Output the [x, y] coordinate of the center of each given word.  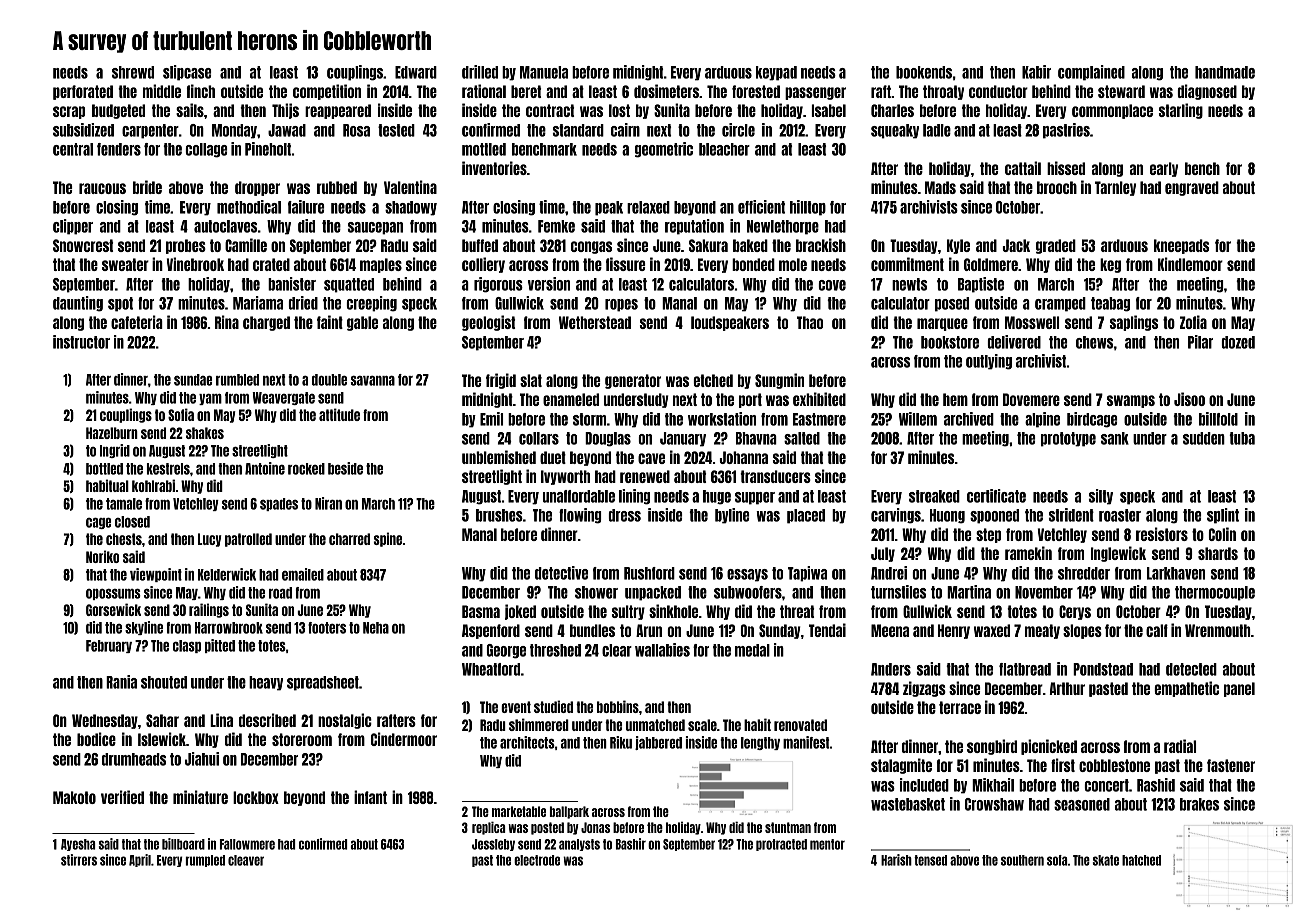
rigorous [498, 285]
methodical [249, 207]
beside [345, 468]
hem [955, 399]
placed [806, 516]
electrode [537, 860]
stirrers [79, 860]
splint [1223, 516]
